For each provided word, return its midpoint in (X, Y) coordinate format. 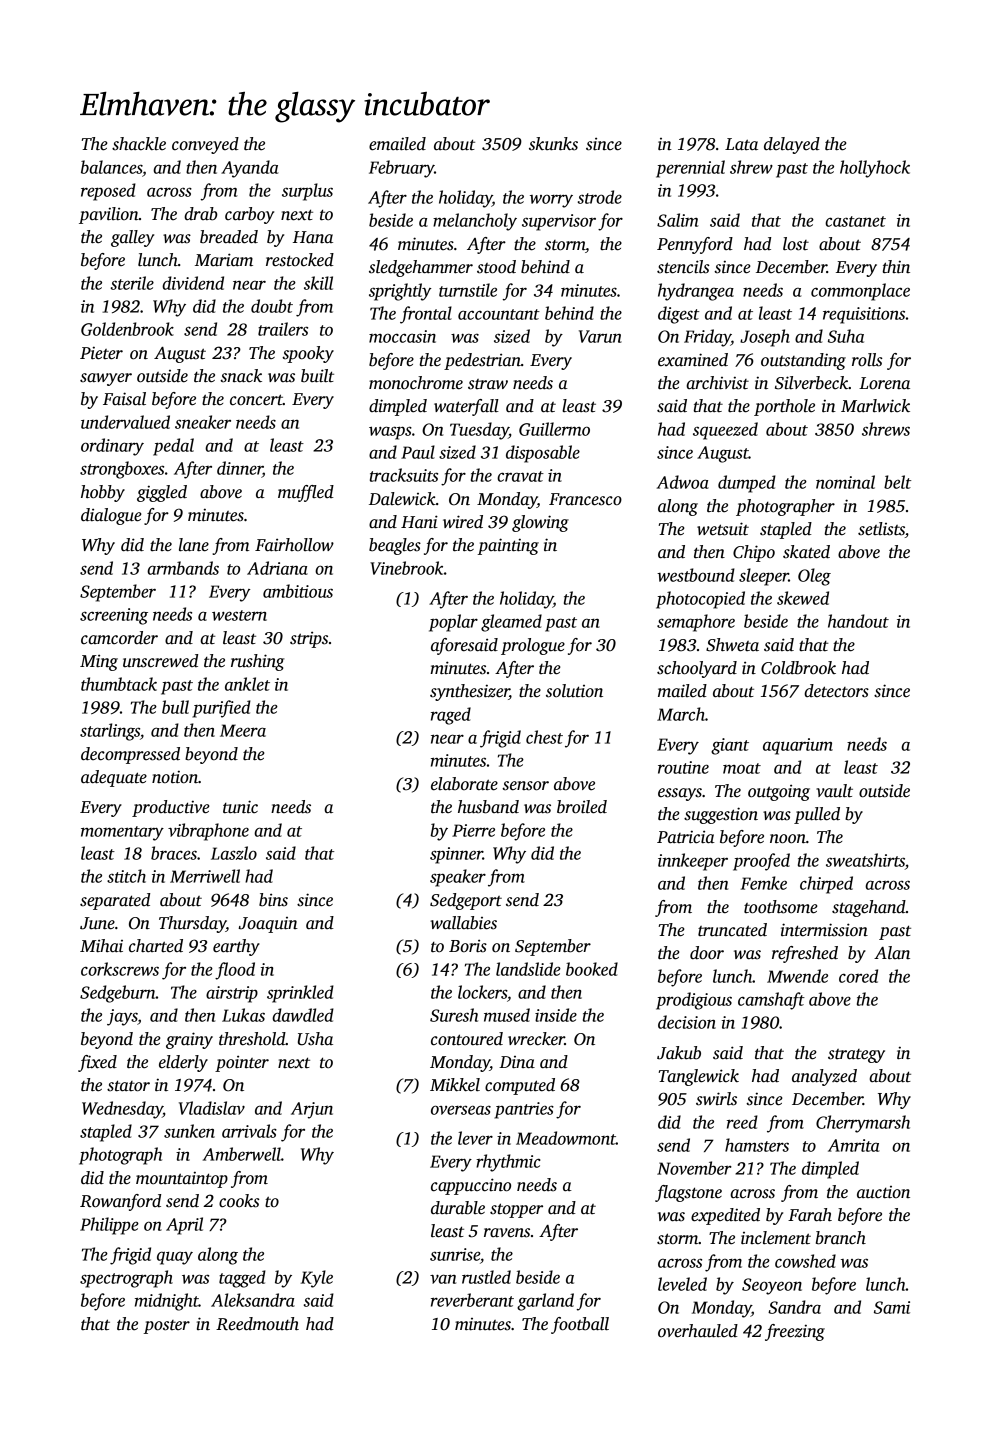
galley (132, 238)
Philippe (109, 1226)
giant (730, 746)
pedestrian (482, 361)
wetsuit (723, 529)
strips (309, 639)
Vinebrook (406, 568)
